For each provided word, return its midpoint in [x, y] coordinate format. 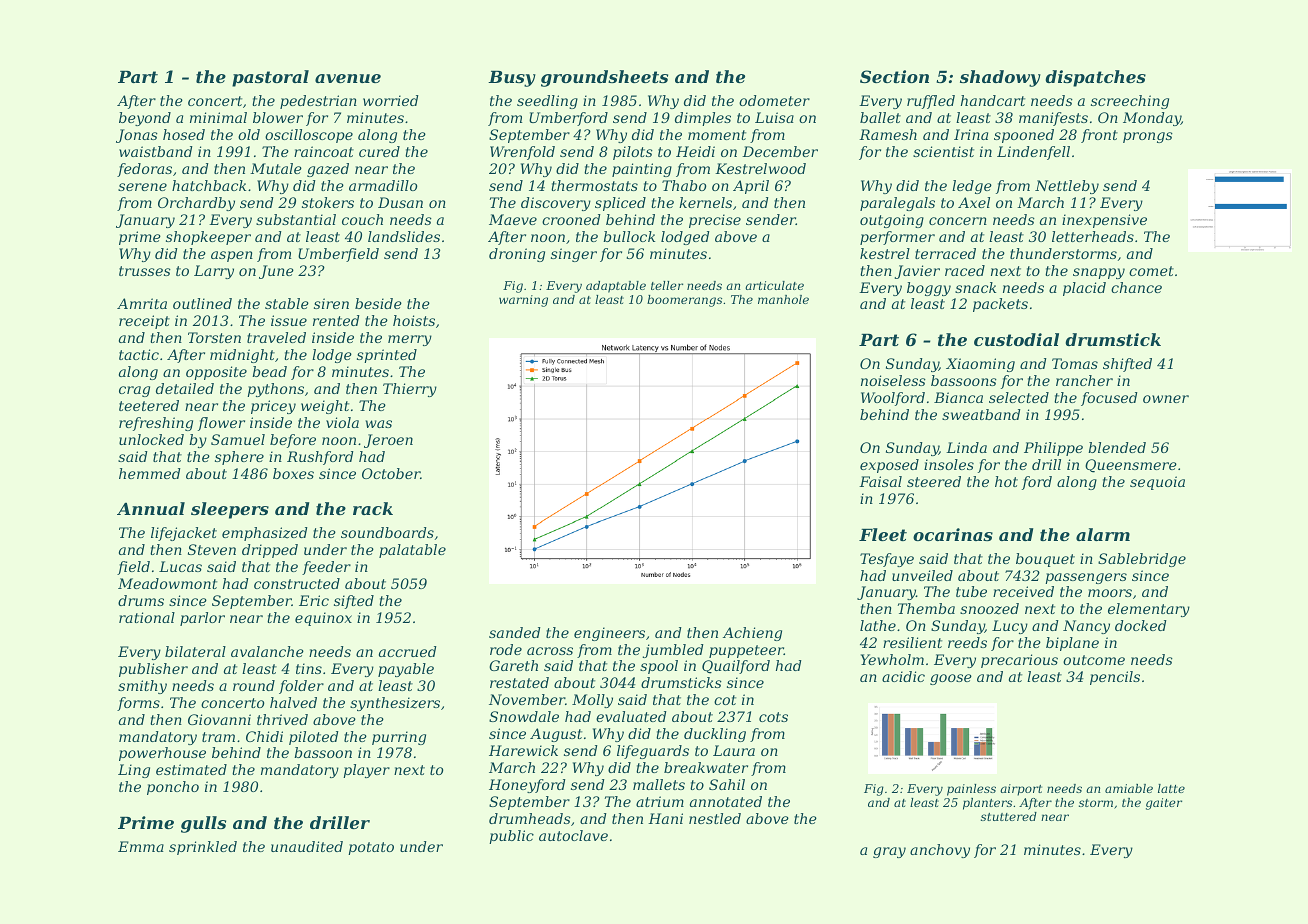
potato [371, 848]
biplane [1072, 644]
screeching [1130, 102]
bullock [629, 236]
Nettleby [1067, 187]
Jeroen [388, 441]
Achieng [752, 634]
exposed [889, 466]
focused [1109, 399]
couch [362, 219]
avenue [348, 78]
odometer [774, 100]
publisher [153, 670]
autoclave [573, 835]
